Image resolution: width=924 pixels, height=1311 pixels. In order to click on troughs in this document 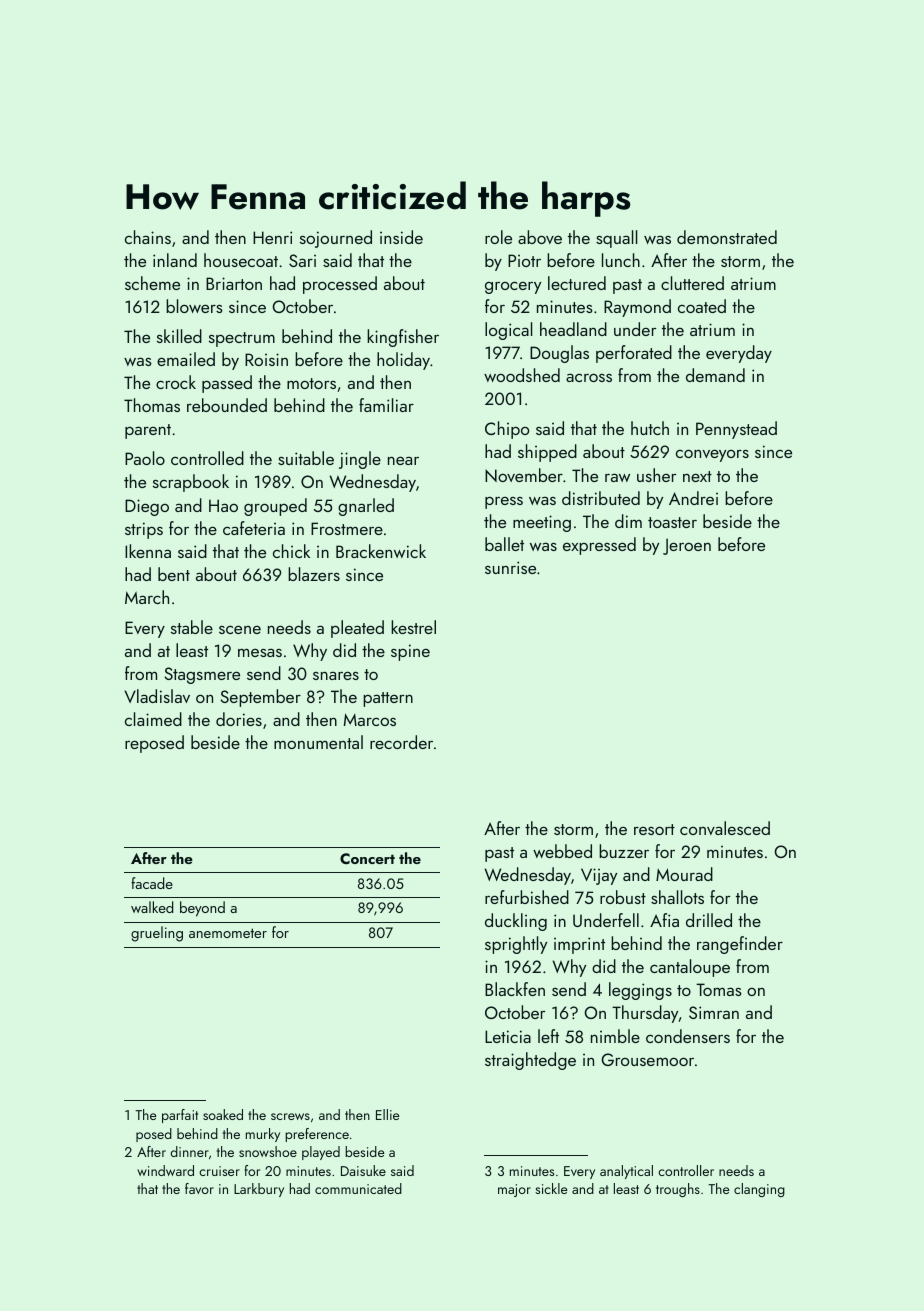, I will do `click(678, 1190)`.
